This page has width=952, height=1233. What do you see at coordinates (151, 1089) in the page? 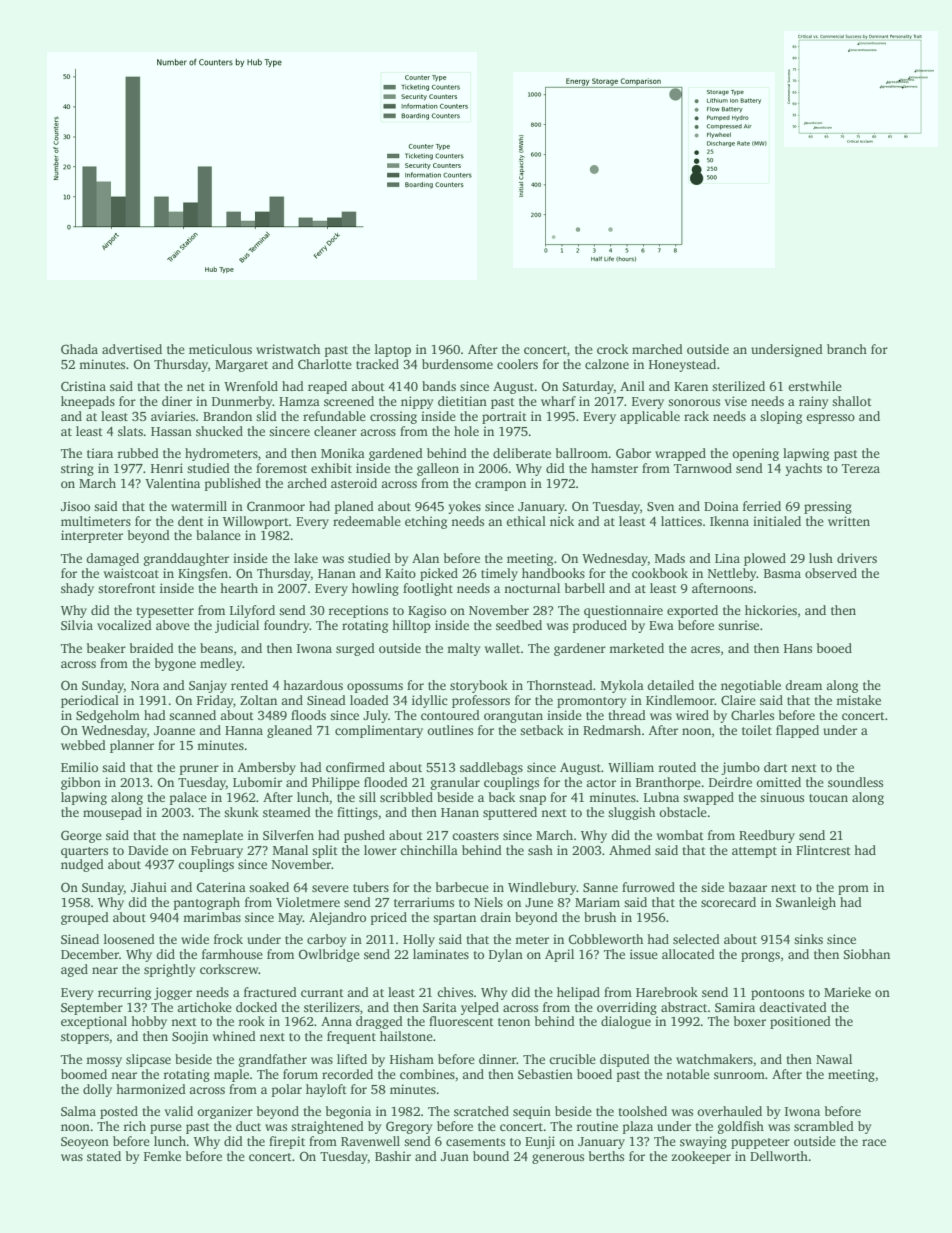
I see `harmonized` at bounding box center [151, 1089].
